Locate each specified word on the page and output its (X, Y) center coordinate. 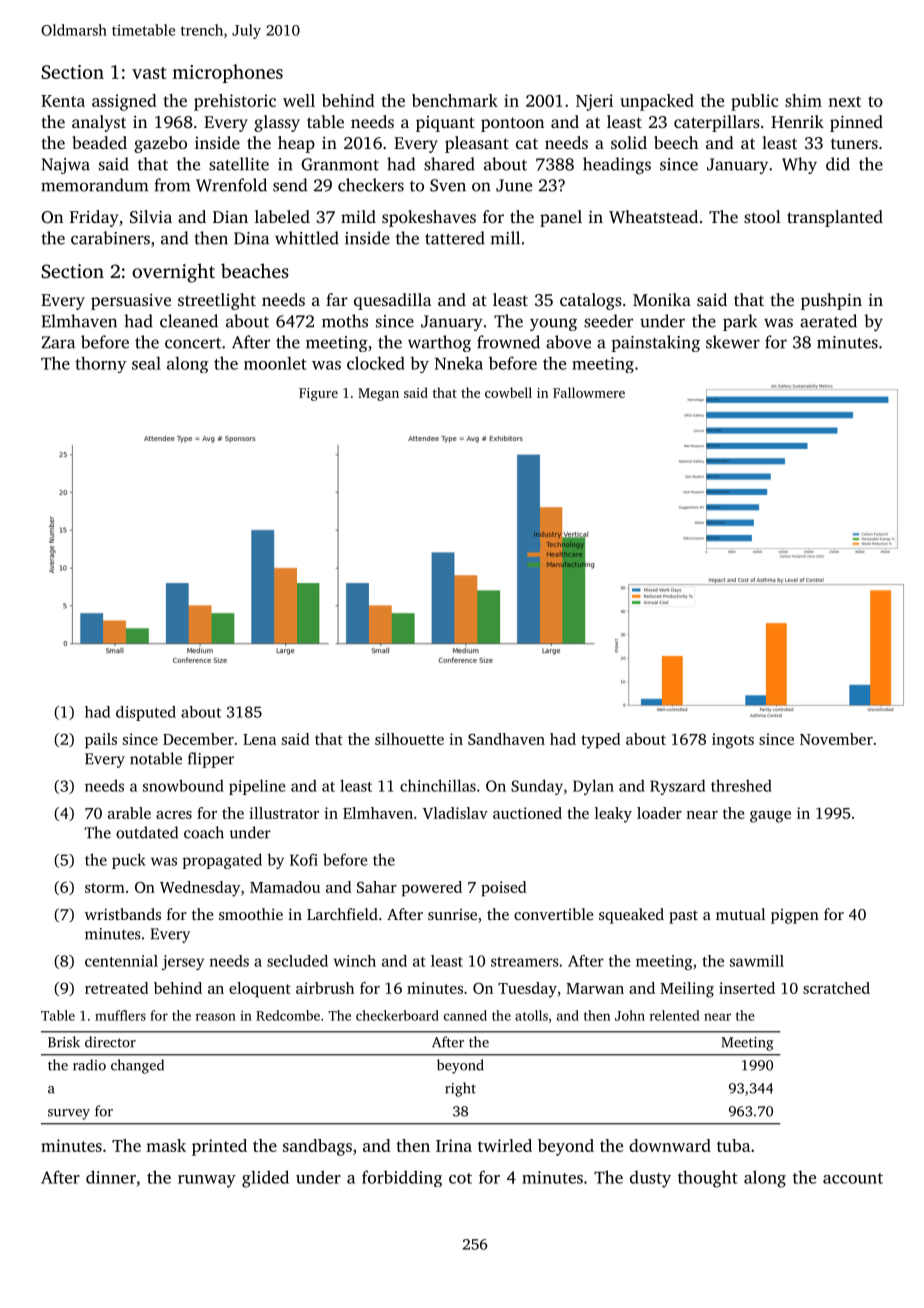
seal (146, 363)
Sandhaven (506, 739)
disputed (146, 713)
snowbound (183, 785)
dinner (111, 1177)
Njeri (594, 102)
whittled (307, 238)
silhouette (409, 739)
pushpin (831, 301)
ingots (733, 741)
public (754, 102)
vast (149, 73)
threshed (741, 785)
